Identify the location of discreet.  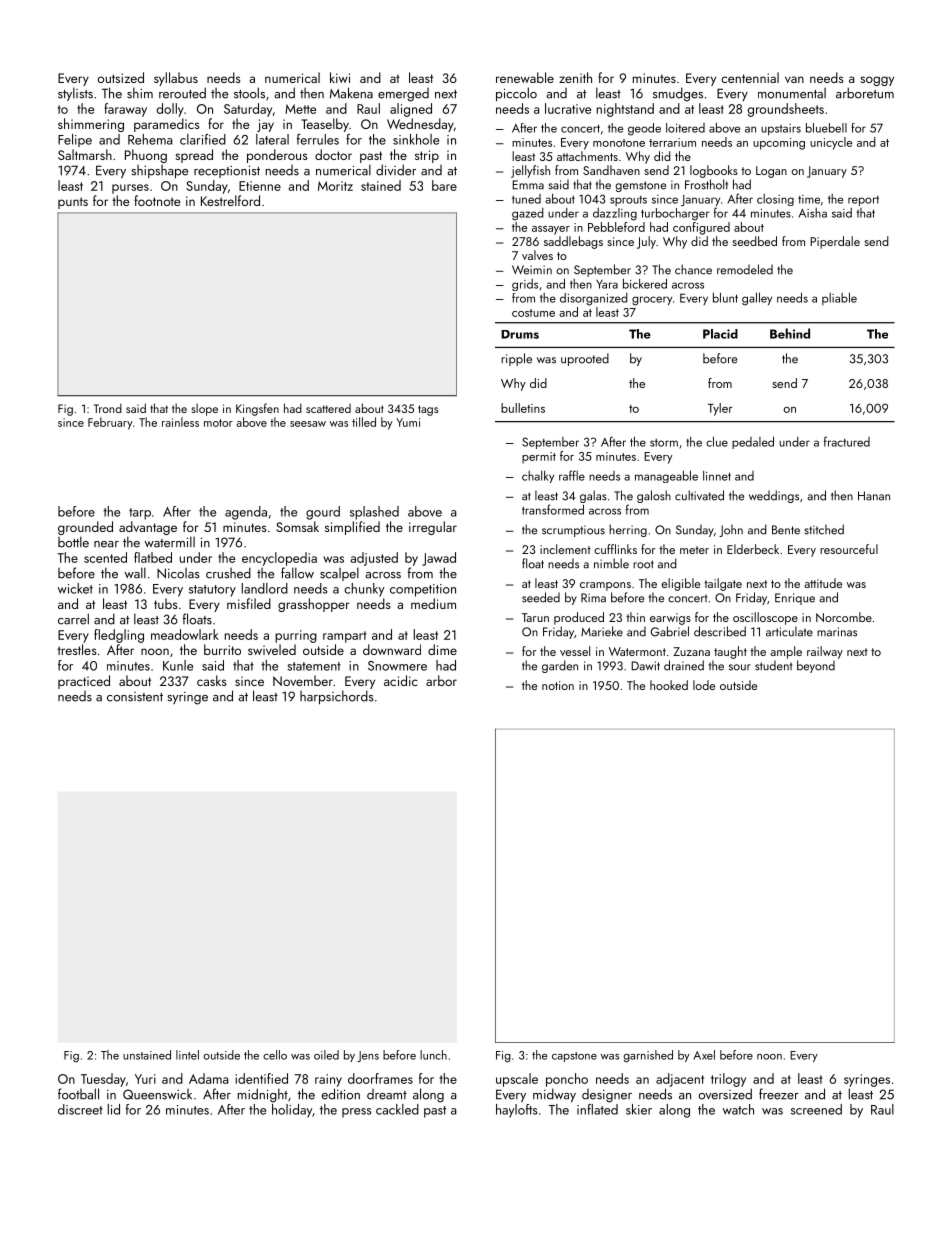
(80, 1109).
